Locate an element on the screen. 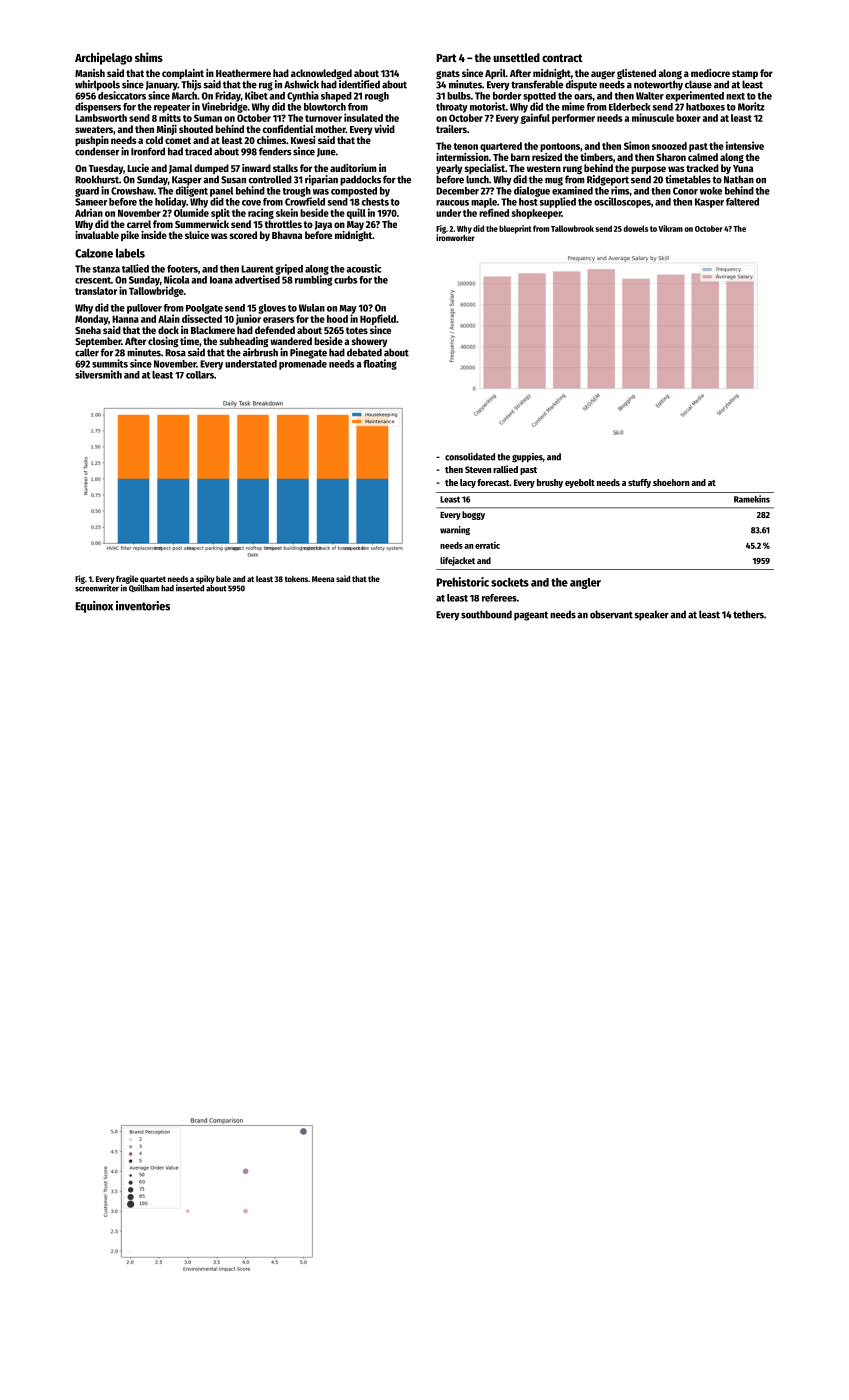 This screenshot has width=849, height=1400. Summerwick is located at coordinates (202, 224).
